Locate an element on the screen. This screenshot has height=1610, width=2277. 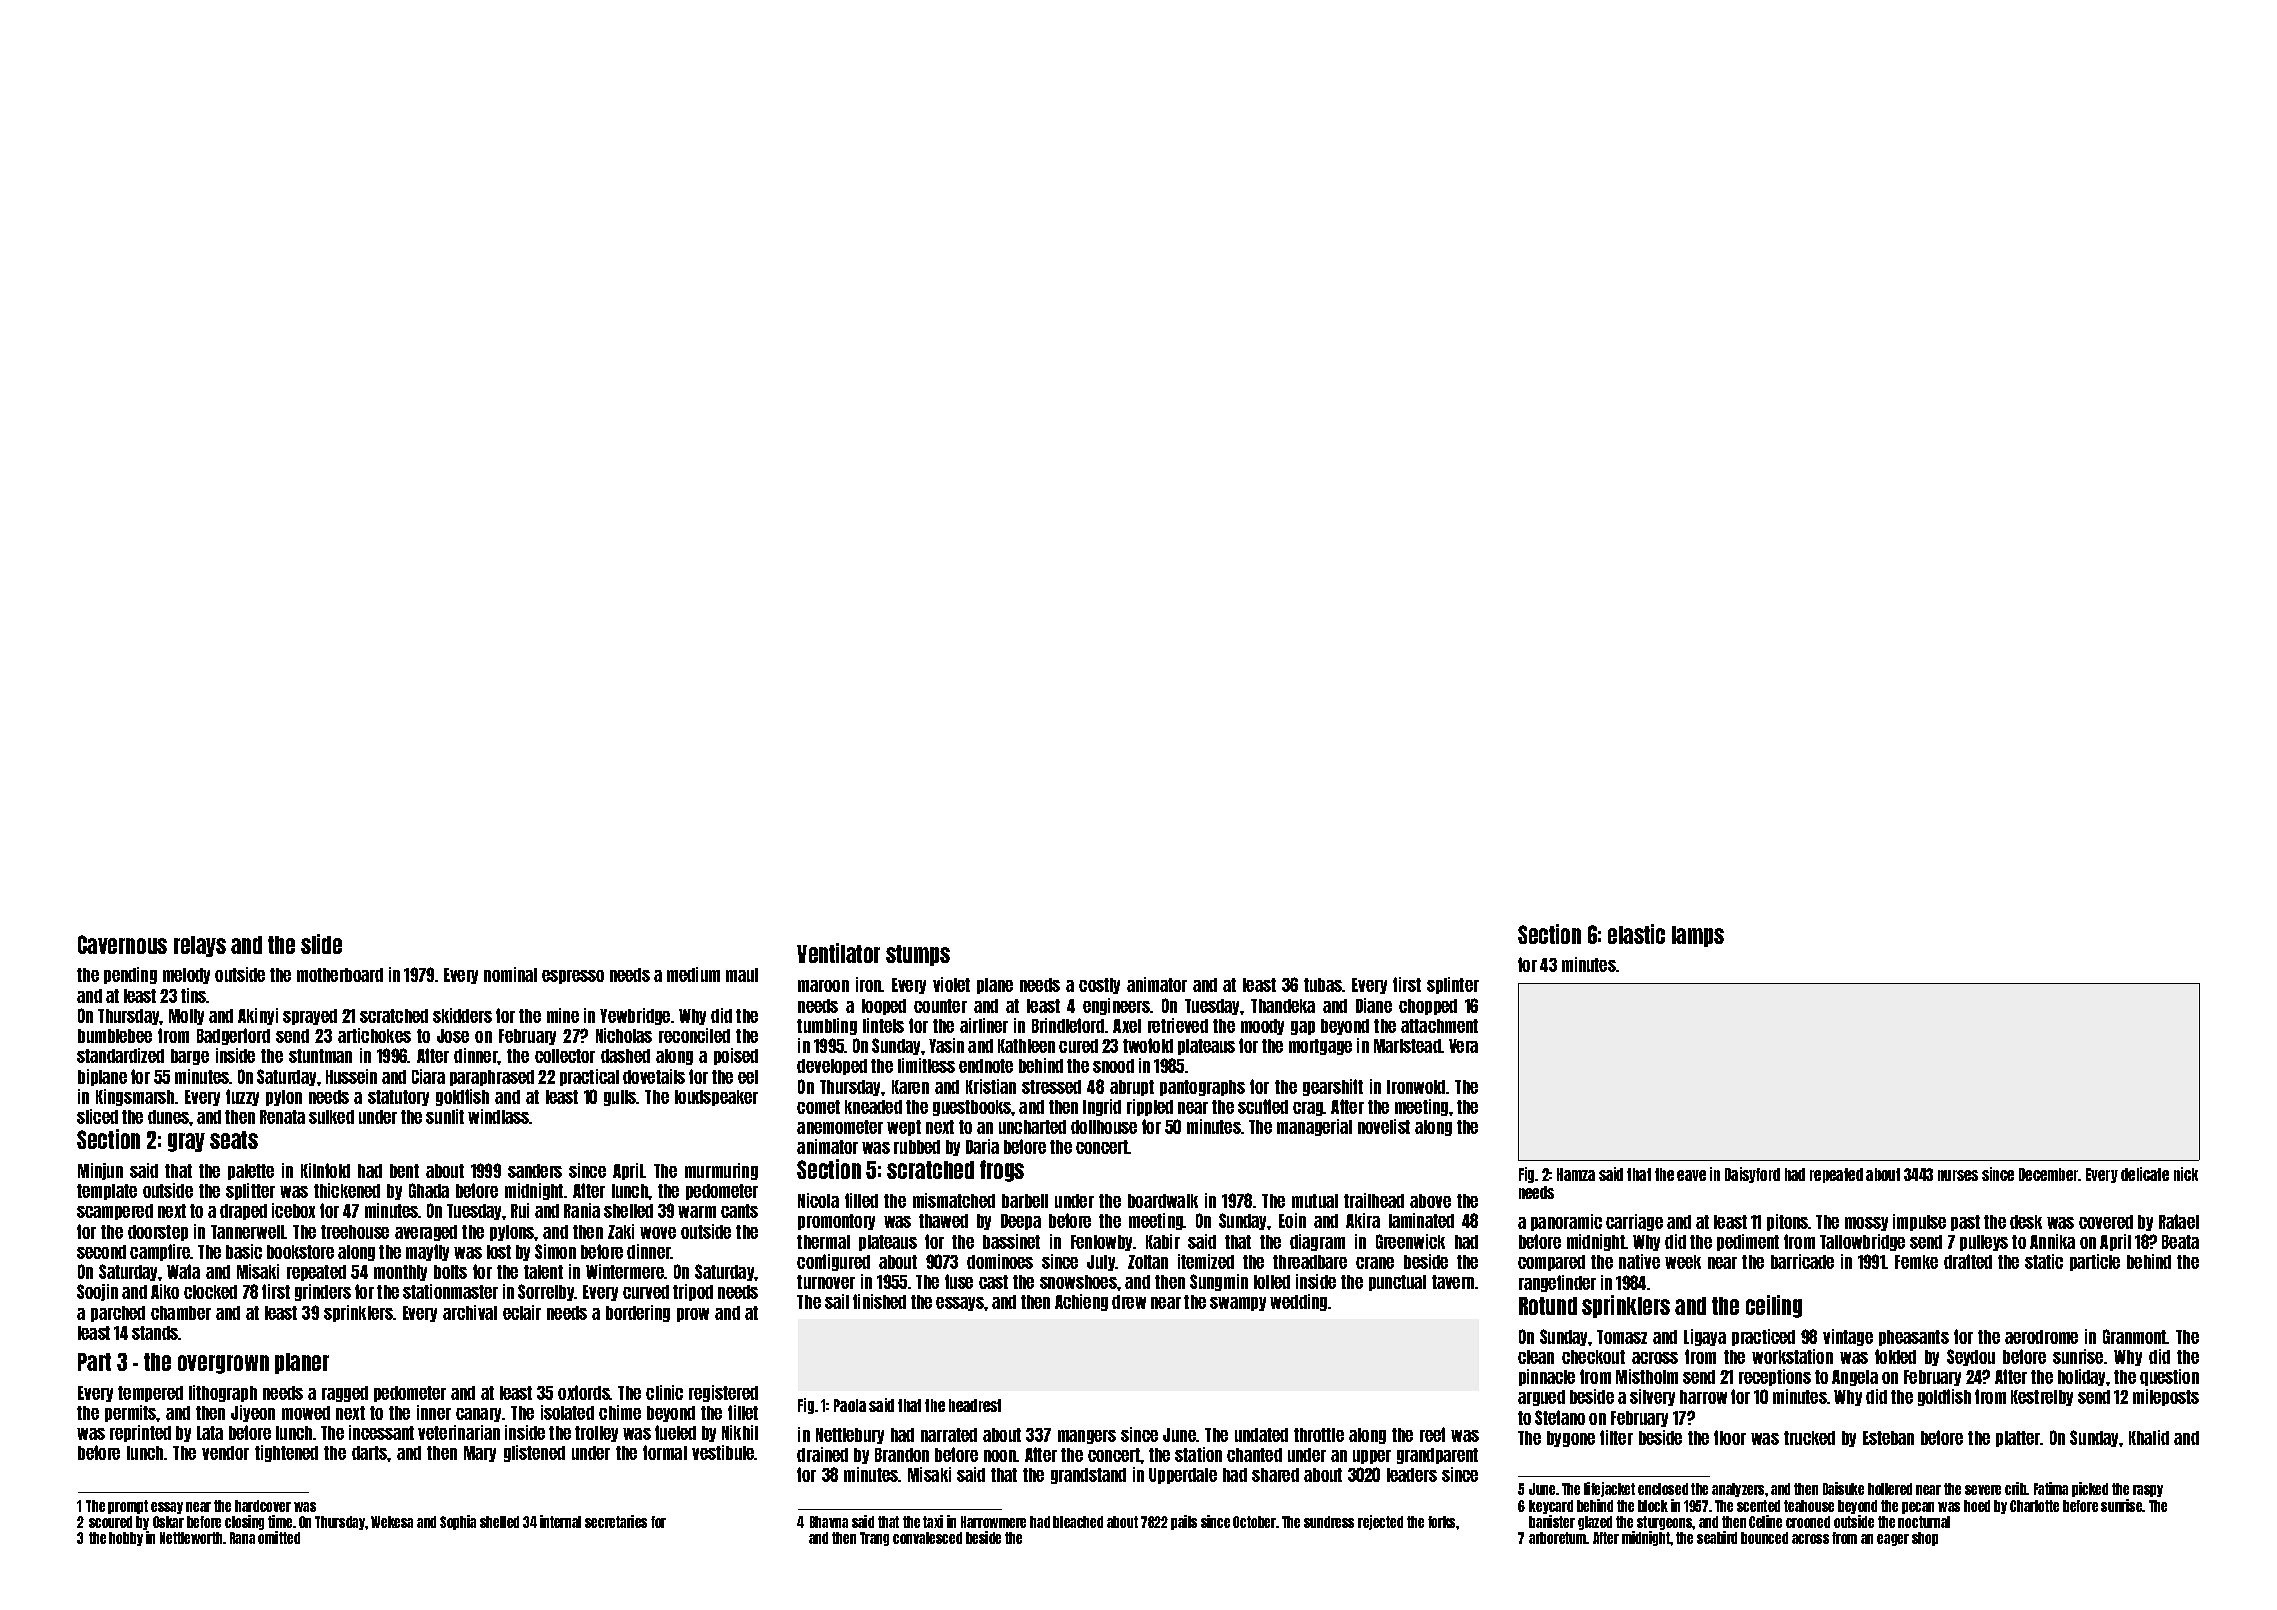
nick is located at coordinates (2186, 1174).
